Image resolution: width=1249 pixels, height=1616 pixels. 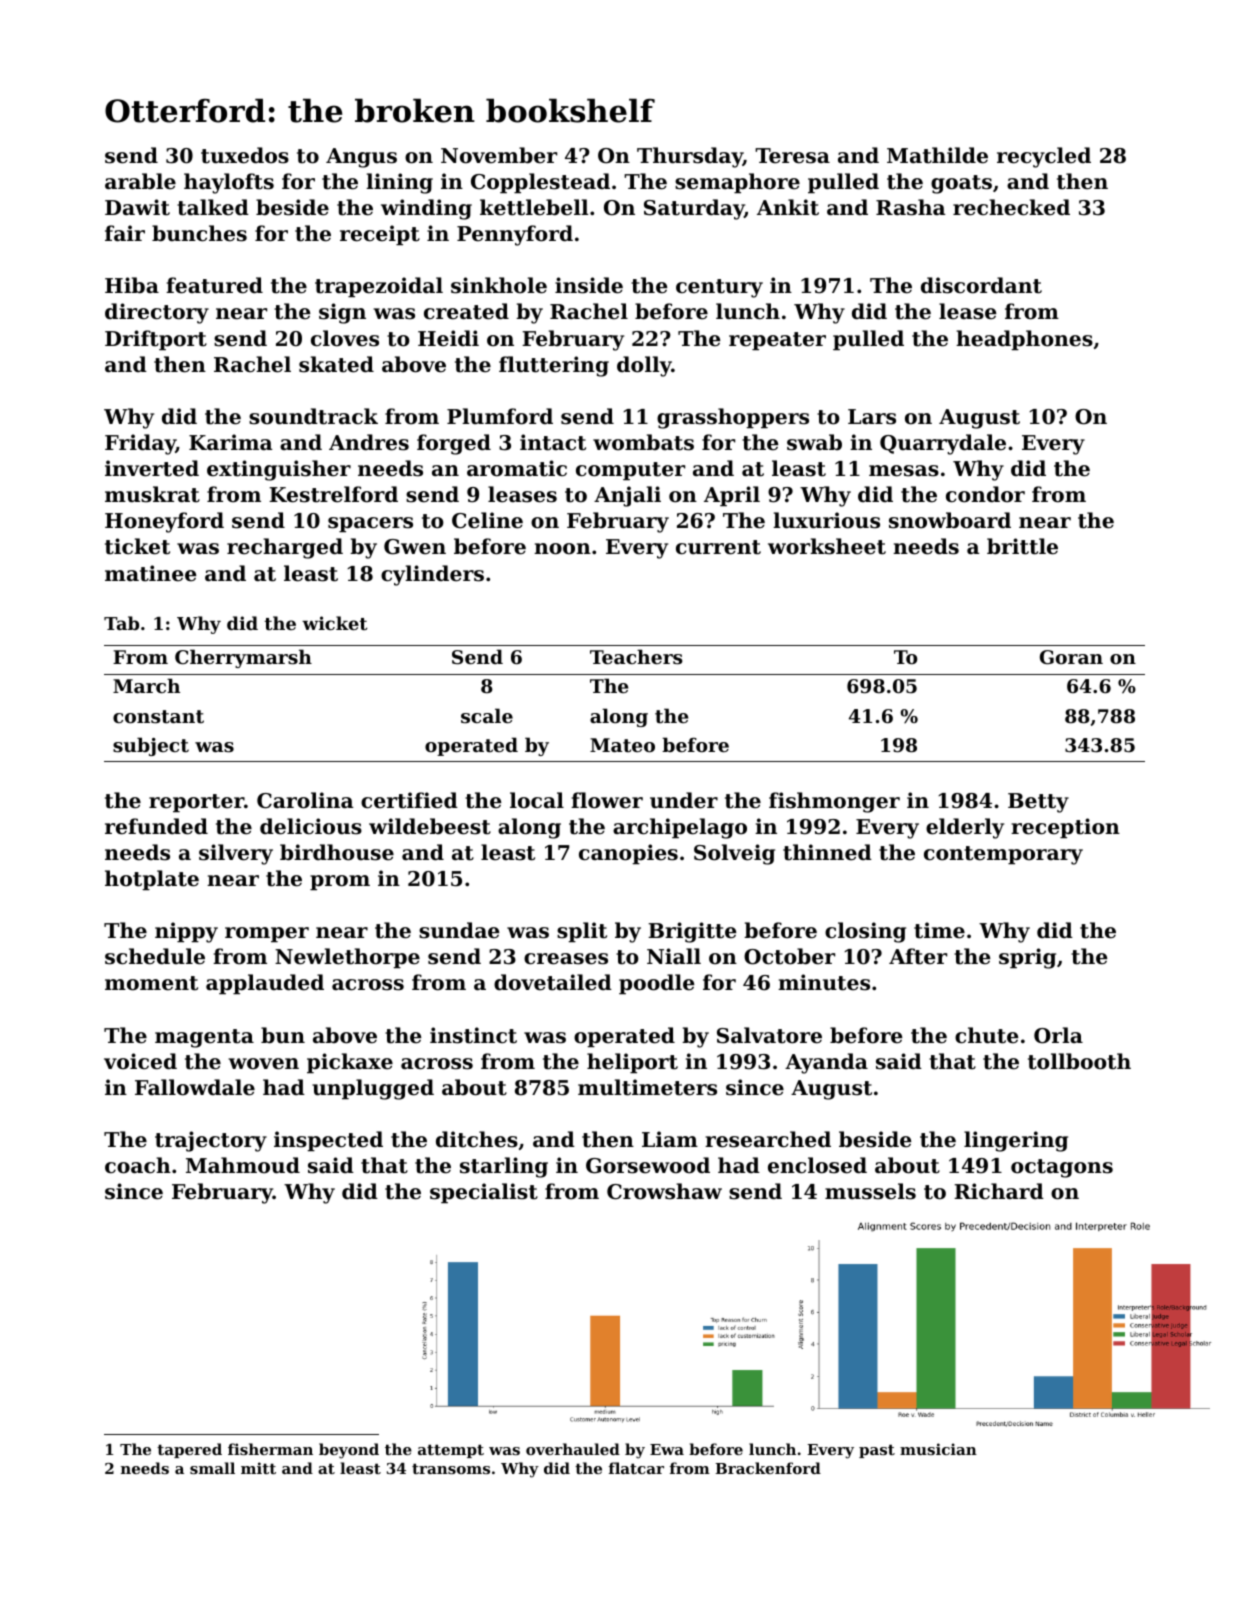 I want to click on kettlebell, so click(x=534, y=207).
